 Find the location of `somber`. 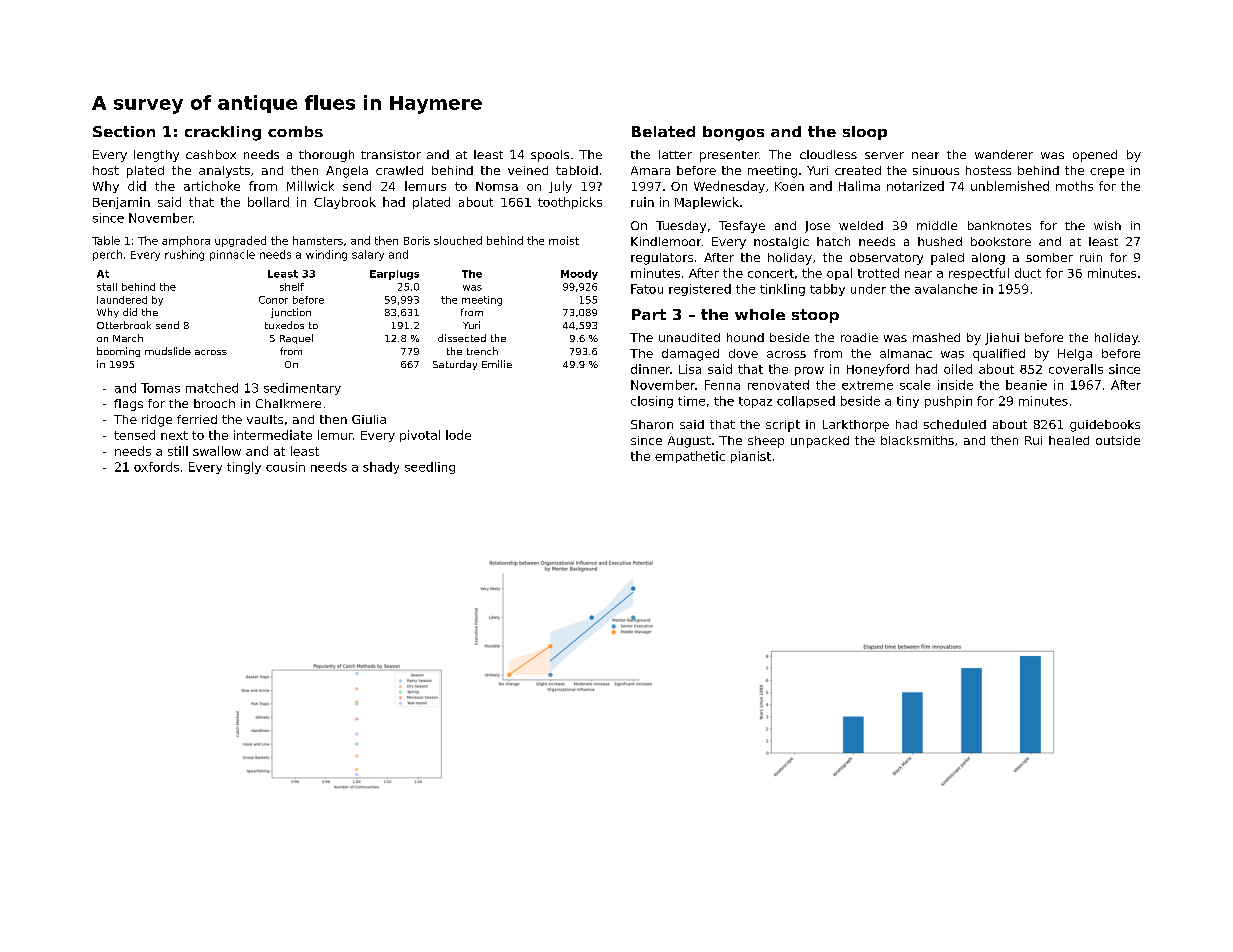

somber is located at coordinates (1049, 257).
